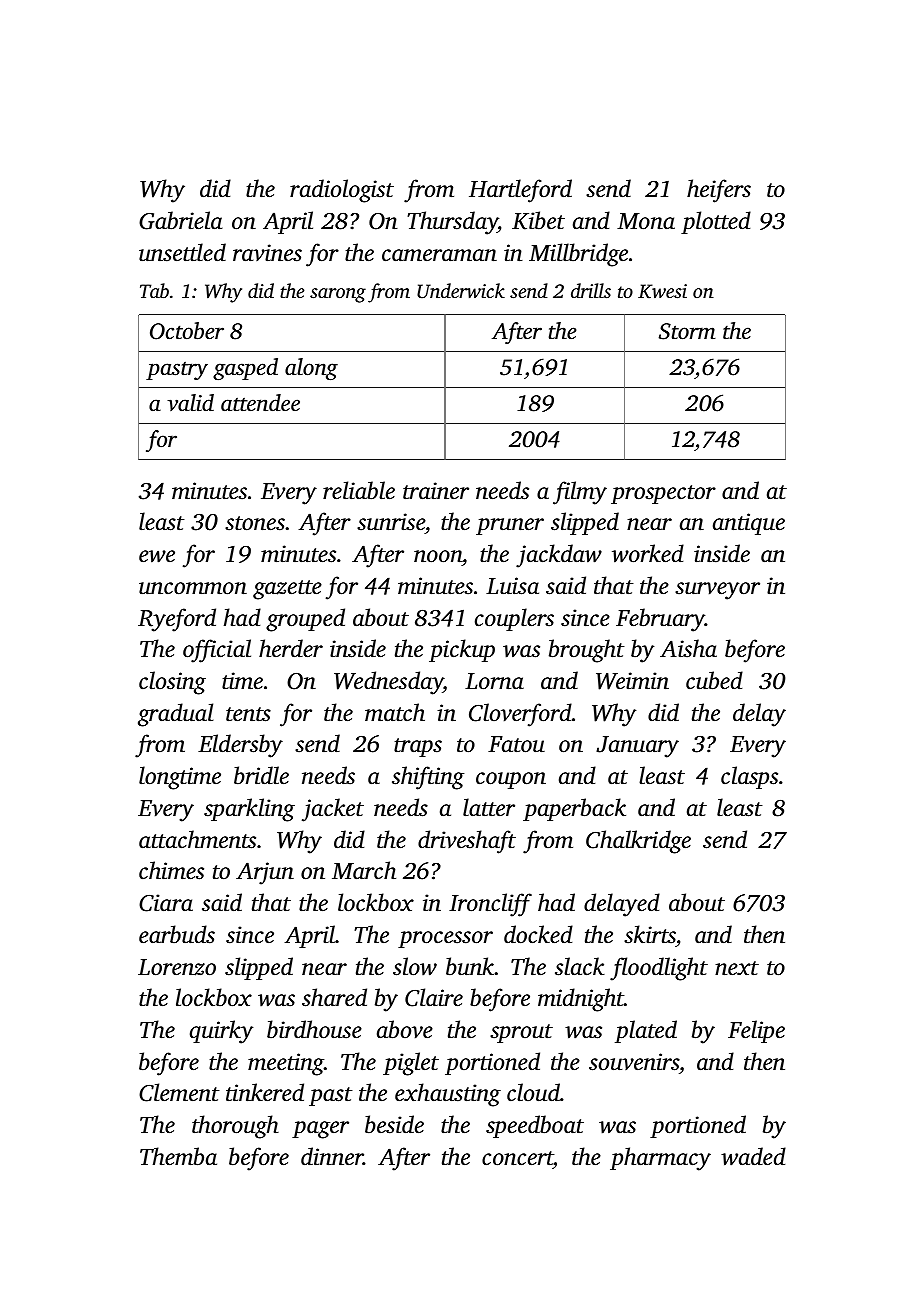  I want to click on Underwick, so click(461, 291).
